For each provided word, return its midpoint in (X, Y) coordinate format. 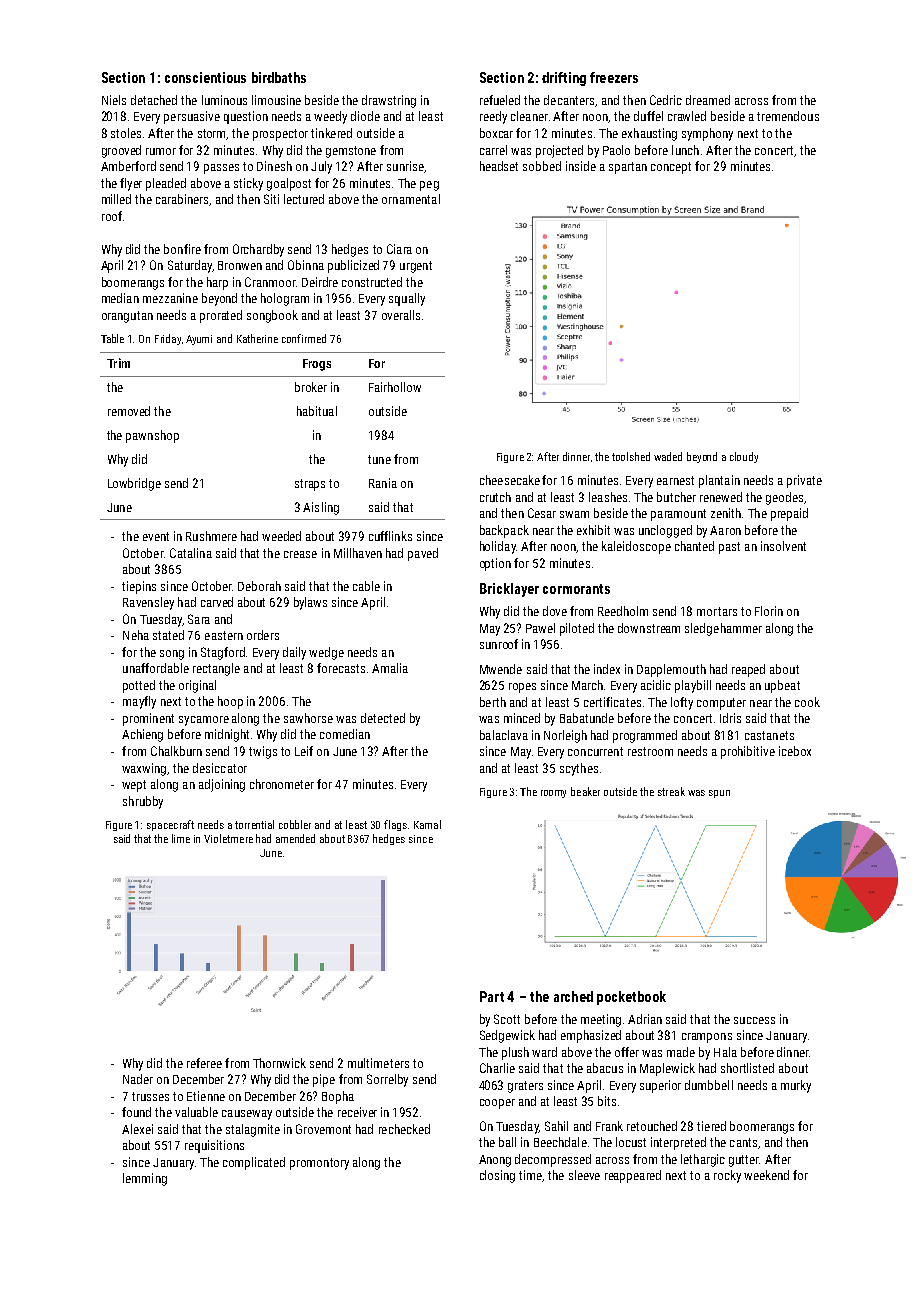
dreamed (708, 100)
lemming (145, 1179)
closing (497, 1176)
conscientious (205, 77)
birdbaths (279, 77)
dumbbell (709, 1085)
